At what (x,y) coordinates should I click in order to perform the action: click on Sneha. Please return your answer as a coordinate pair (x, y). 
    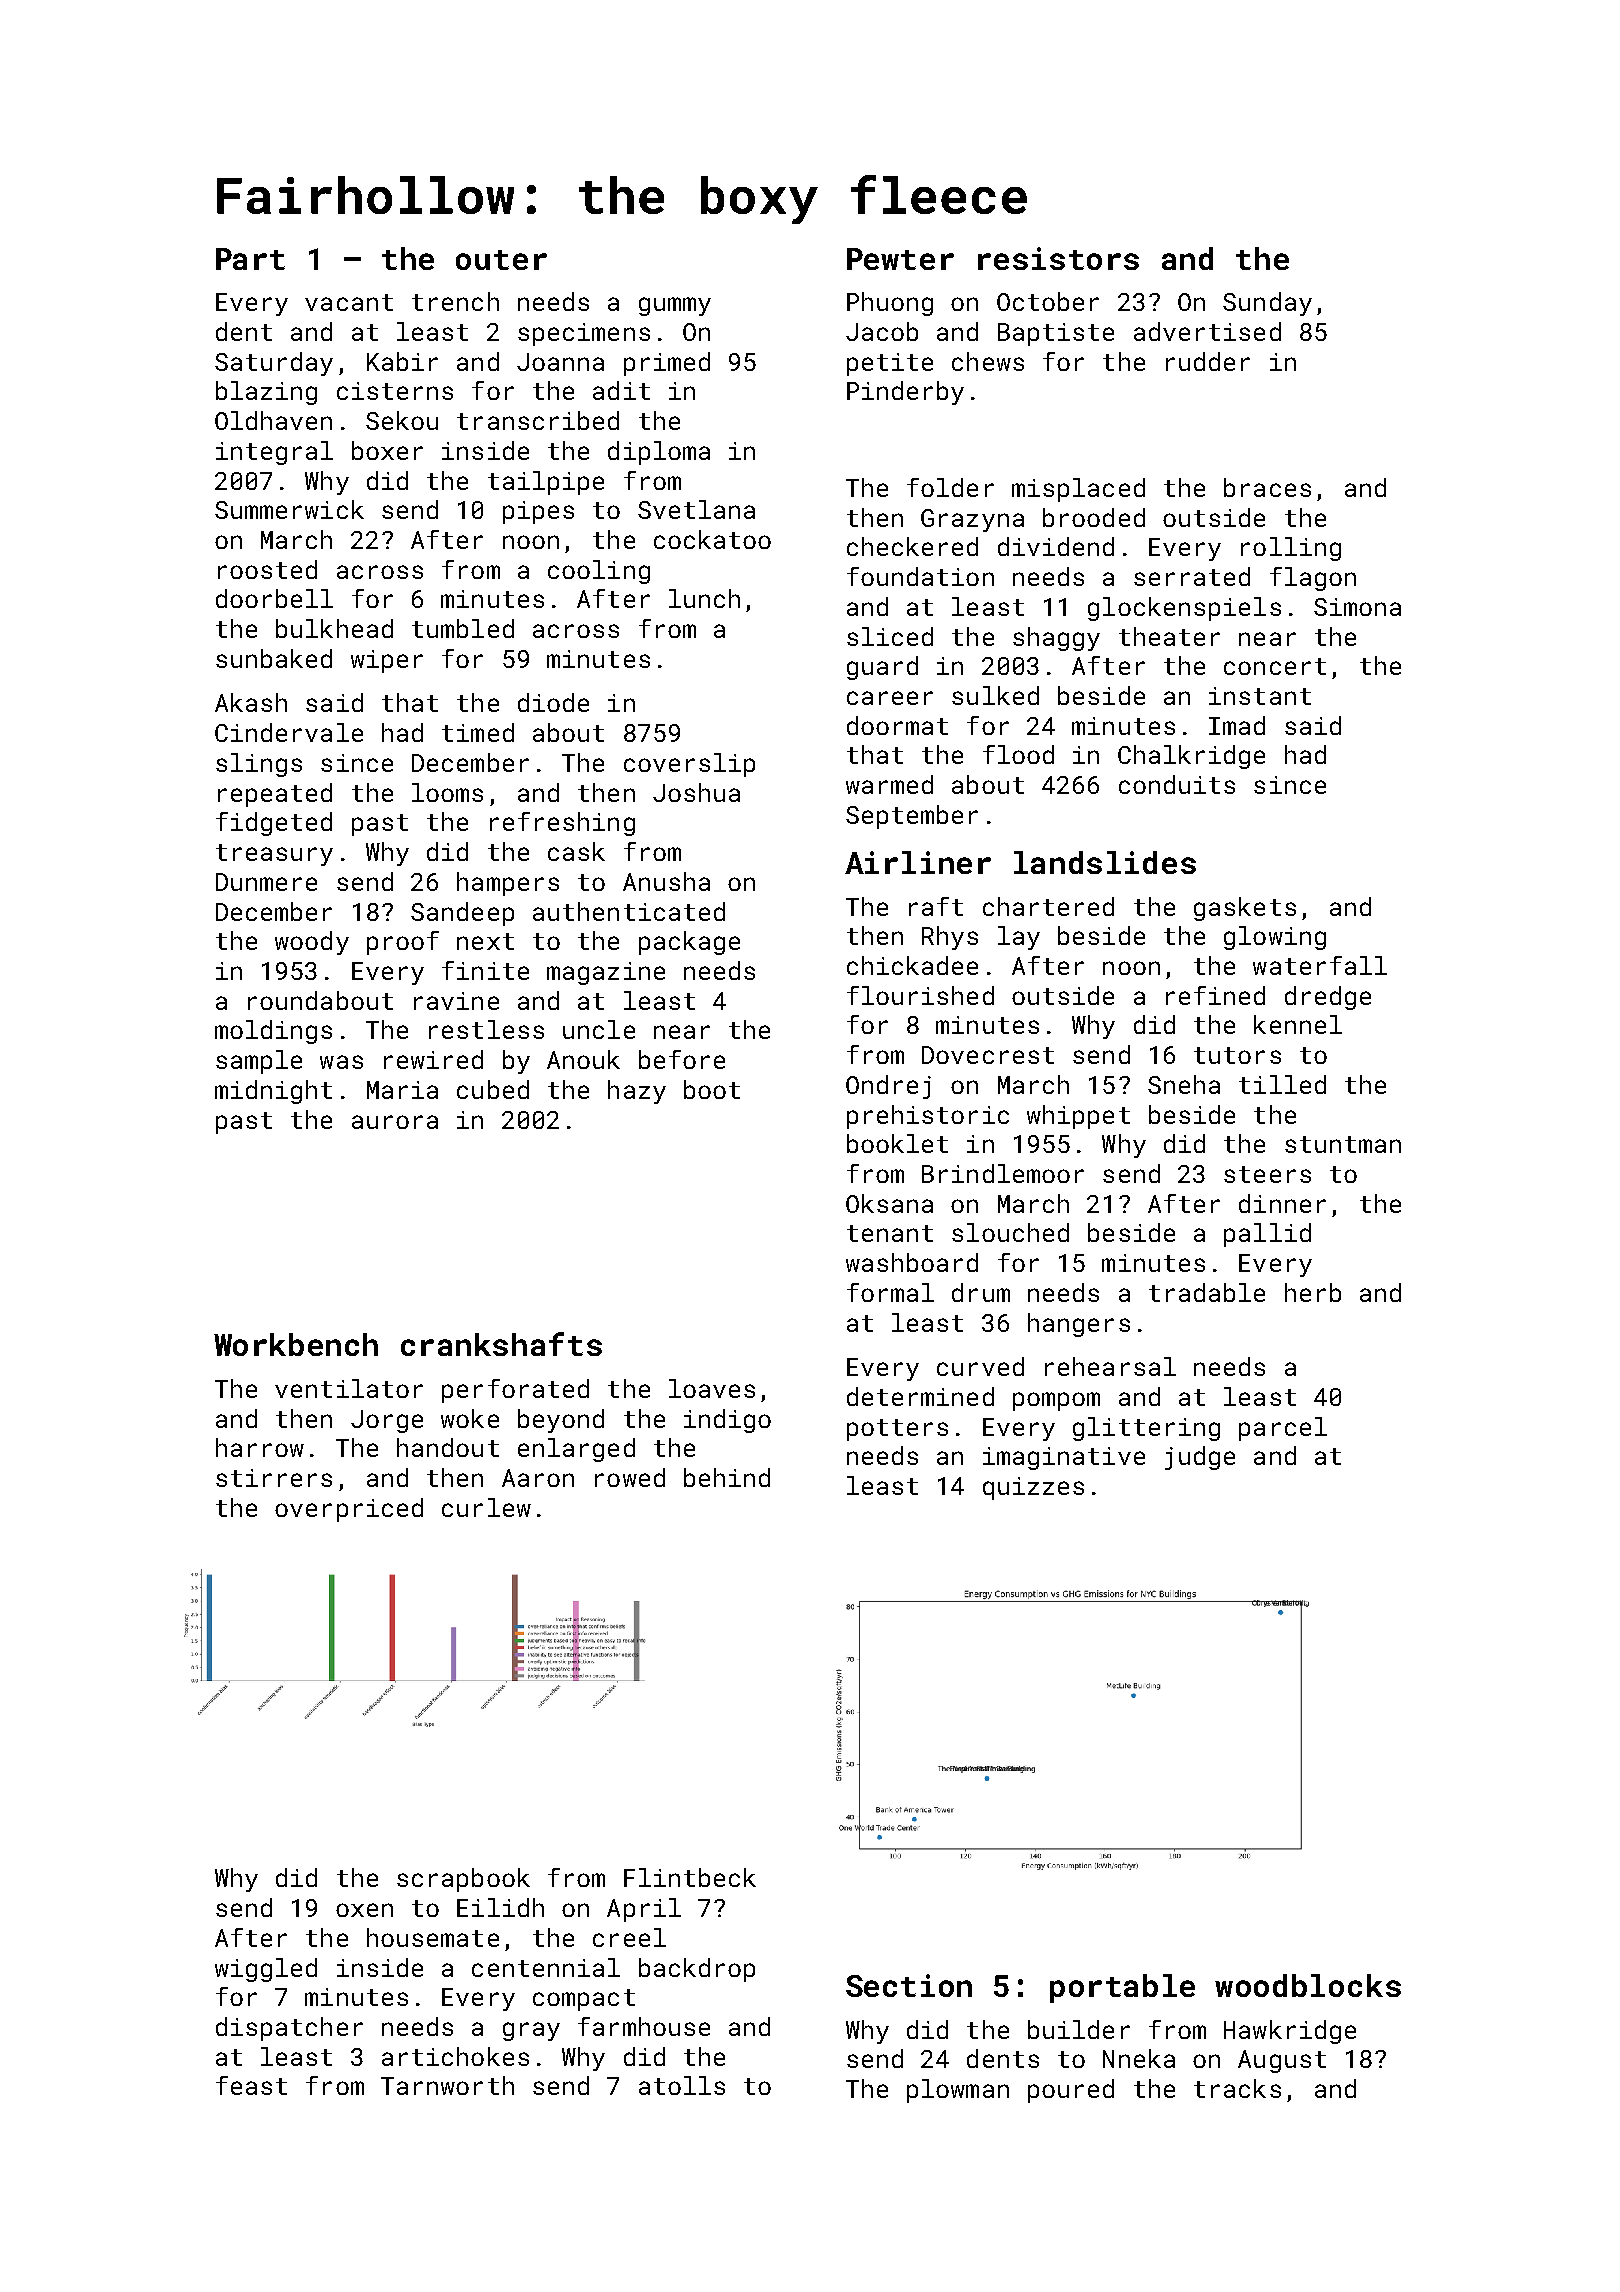
    Looking at the image, I should click on (1184, 1084).
